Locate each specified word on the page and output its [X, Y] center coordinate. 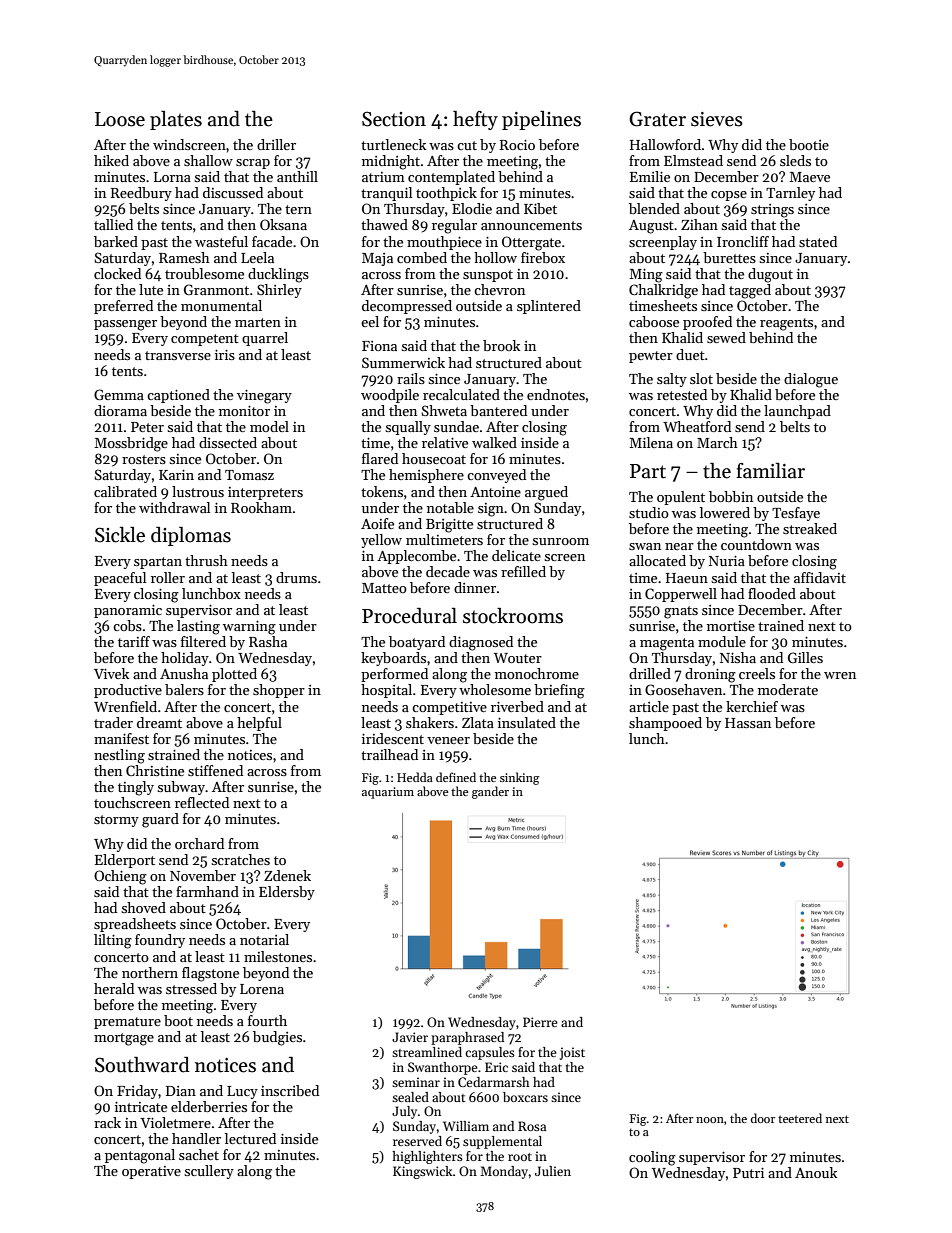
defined [456, 777]
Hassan [748, 723]
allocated [657, 560]
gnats [681, 612]
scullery [209, 1172]
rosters [144, 459]
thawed [384, 224]
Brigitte [449, 526]
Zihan [699, 224]
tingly [136, 788]
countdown [756, 544]
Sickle [120, 535]
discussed [233, 192]
